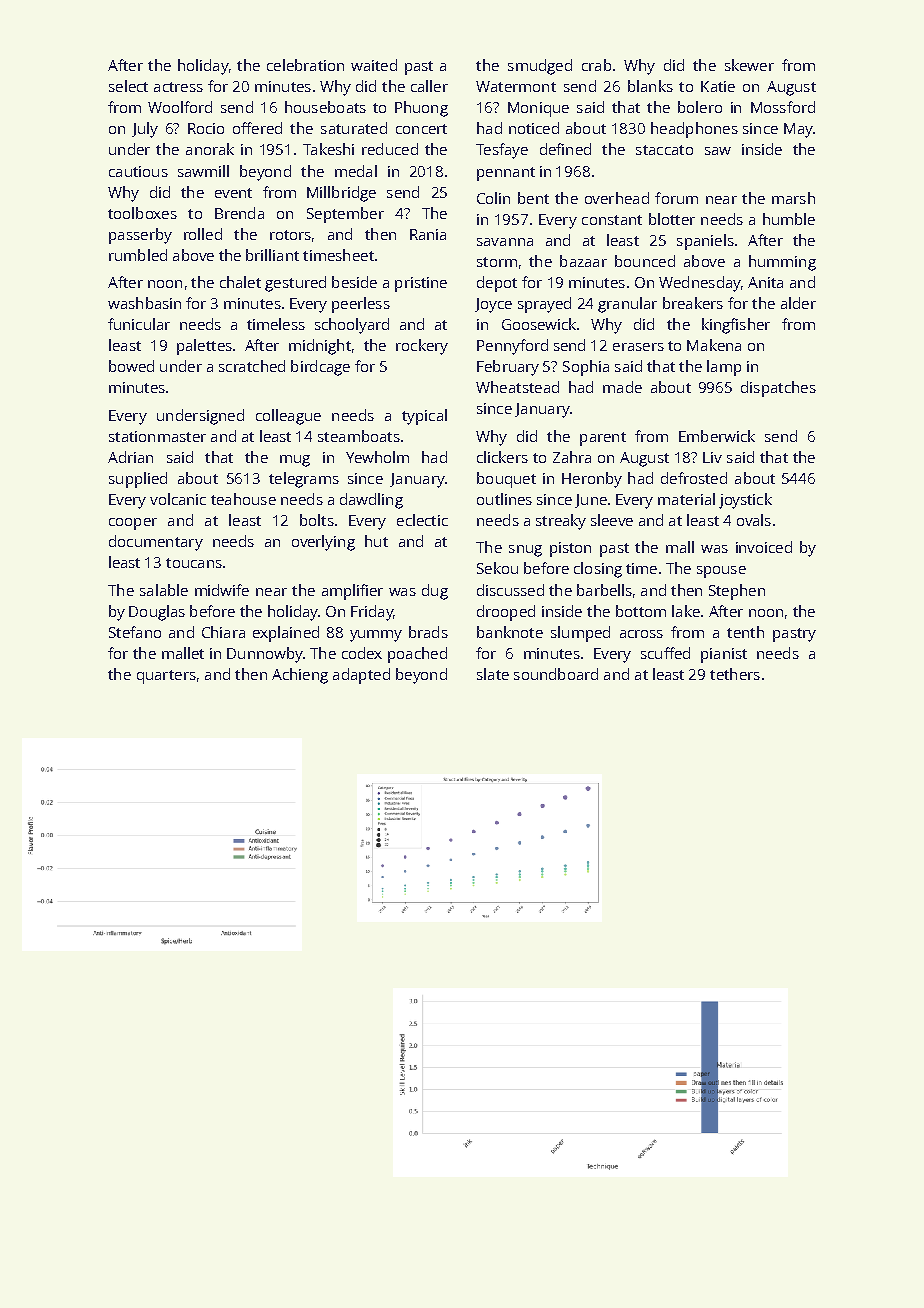 The width and height of the screenshot is (924, 1308). I want to click on tethers, so click(735, 674).
